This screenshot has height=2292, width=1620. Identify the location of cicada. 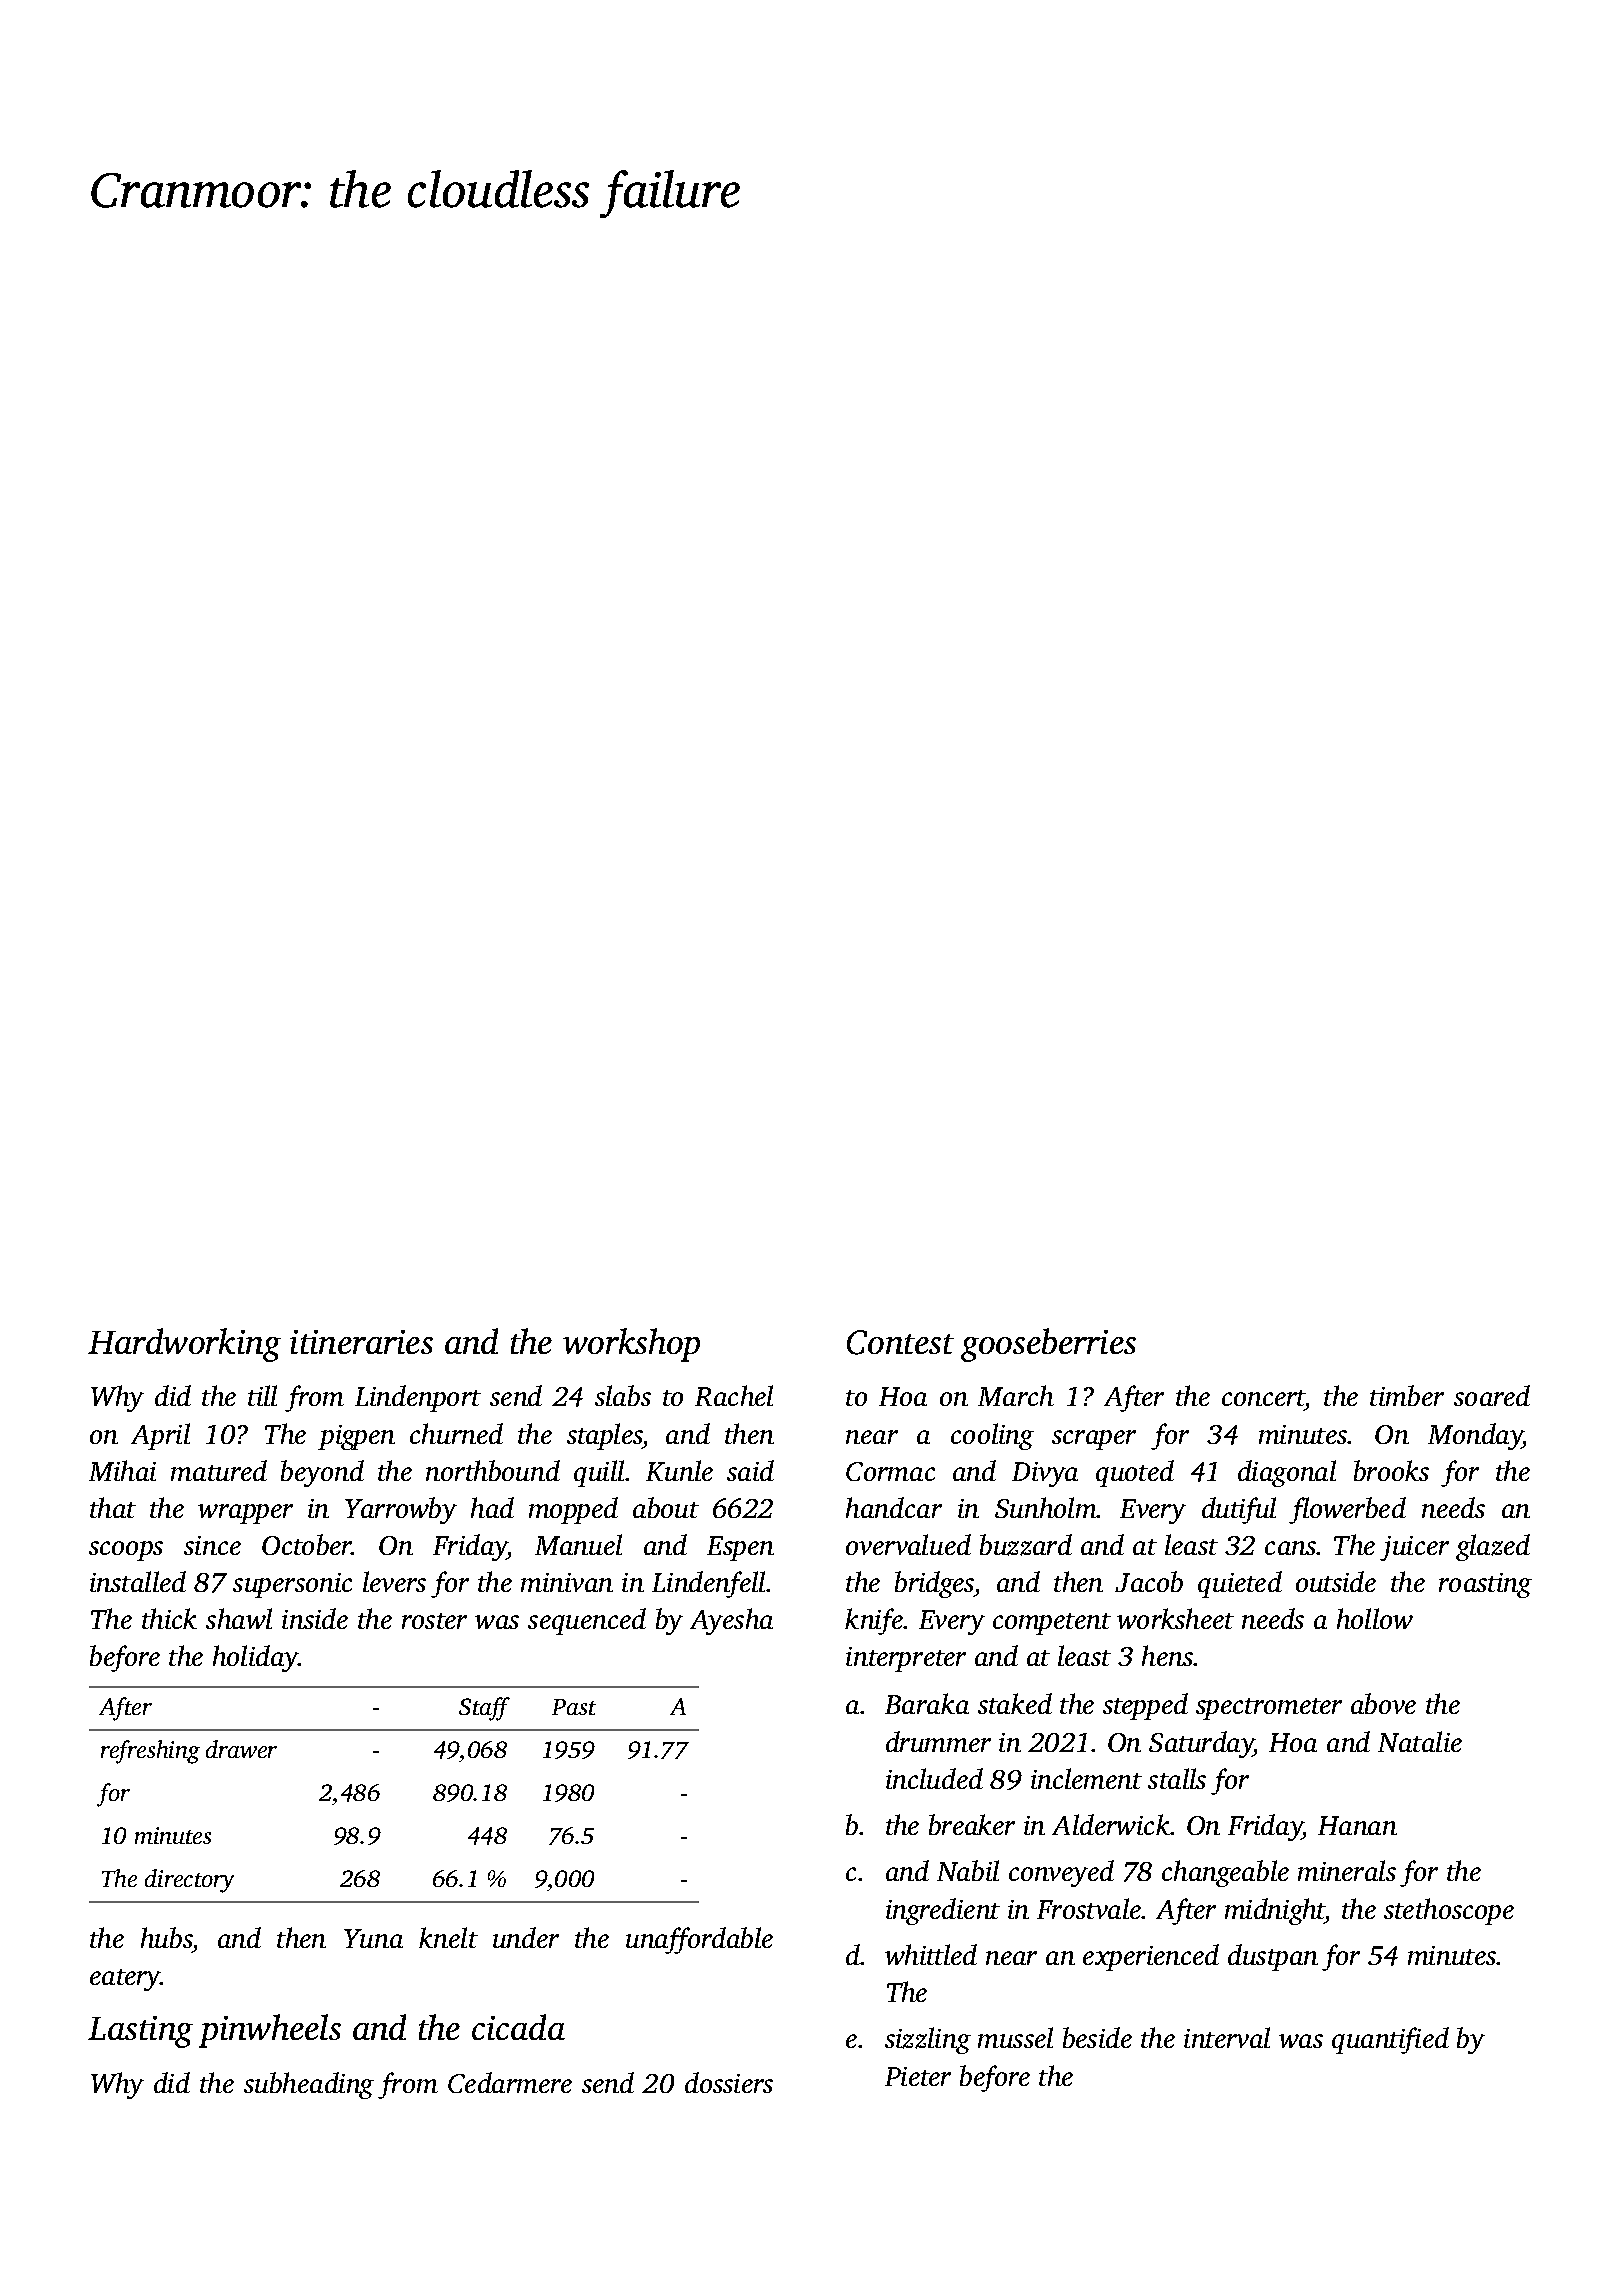
(518, 2027).
